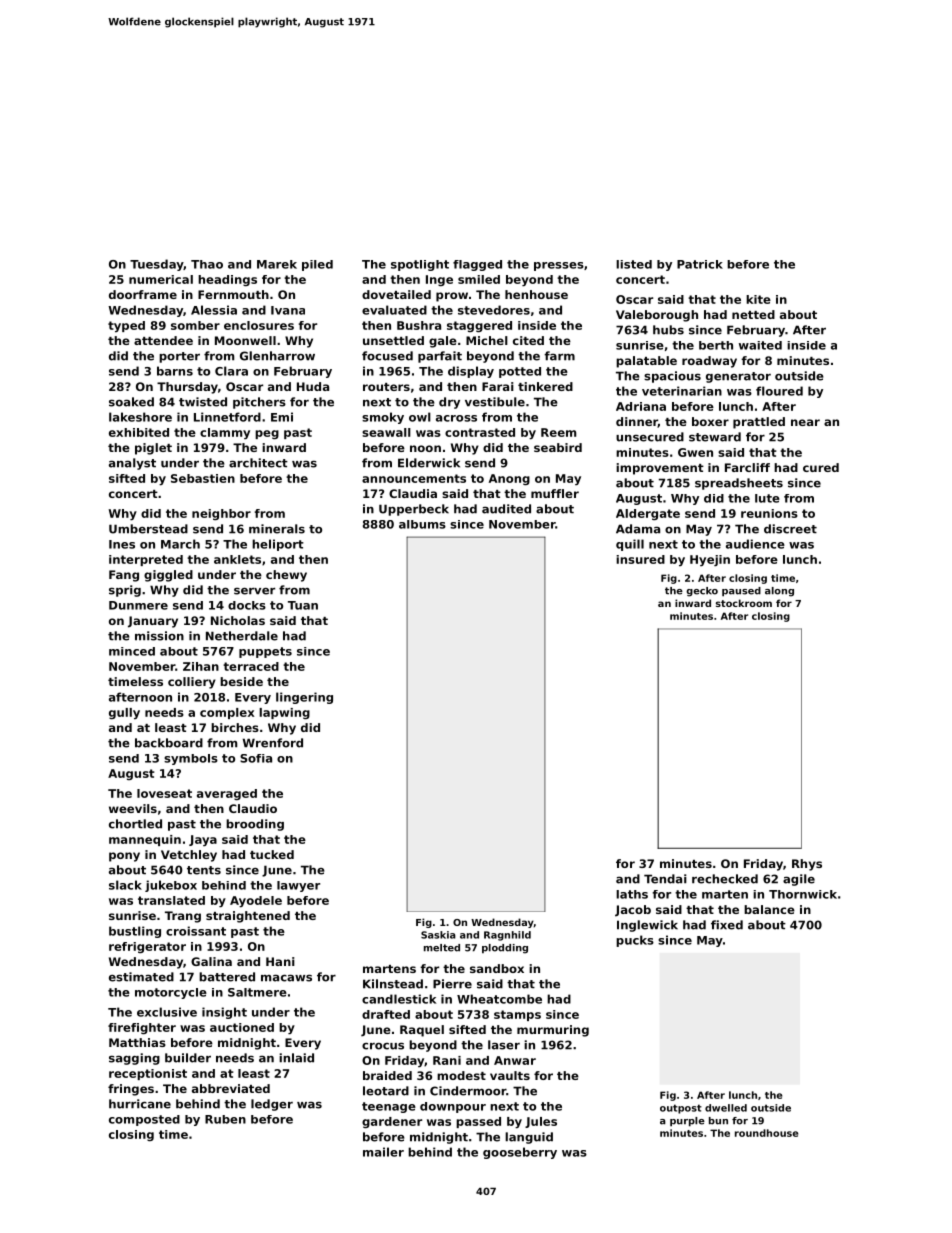 The width and height of the screenshot is (952, 1233). What do you see at coordinates (727, 925) in the screenshot?
I see `fixed` at bounding box center [727, 925].
